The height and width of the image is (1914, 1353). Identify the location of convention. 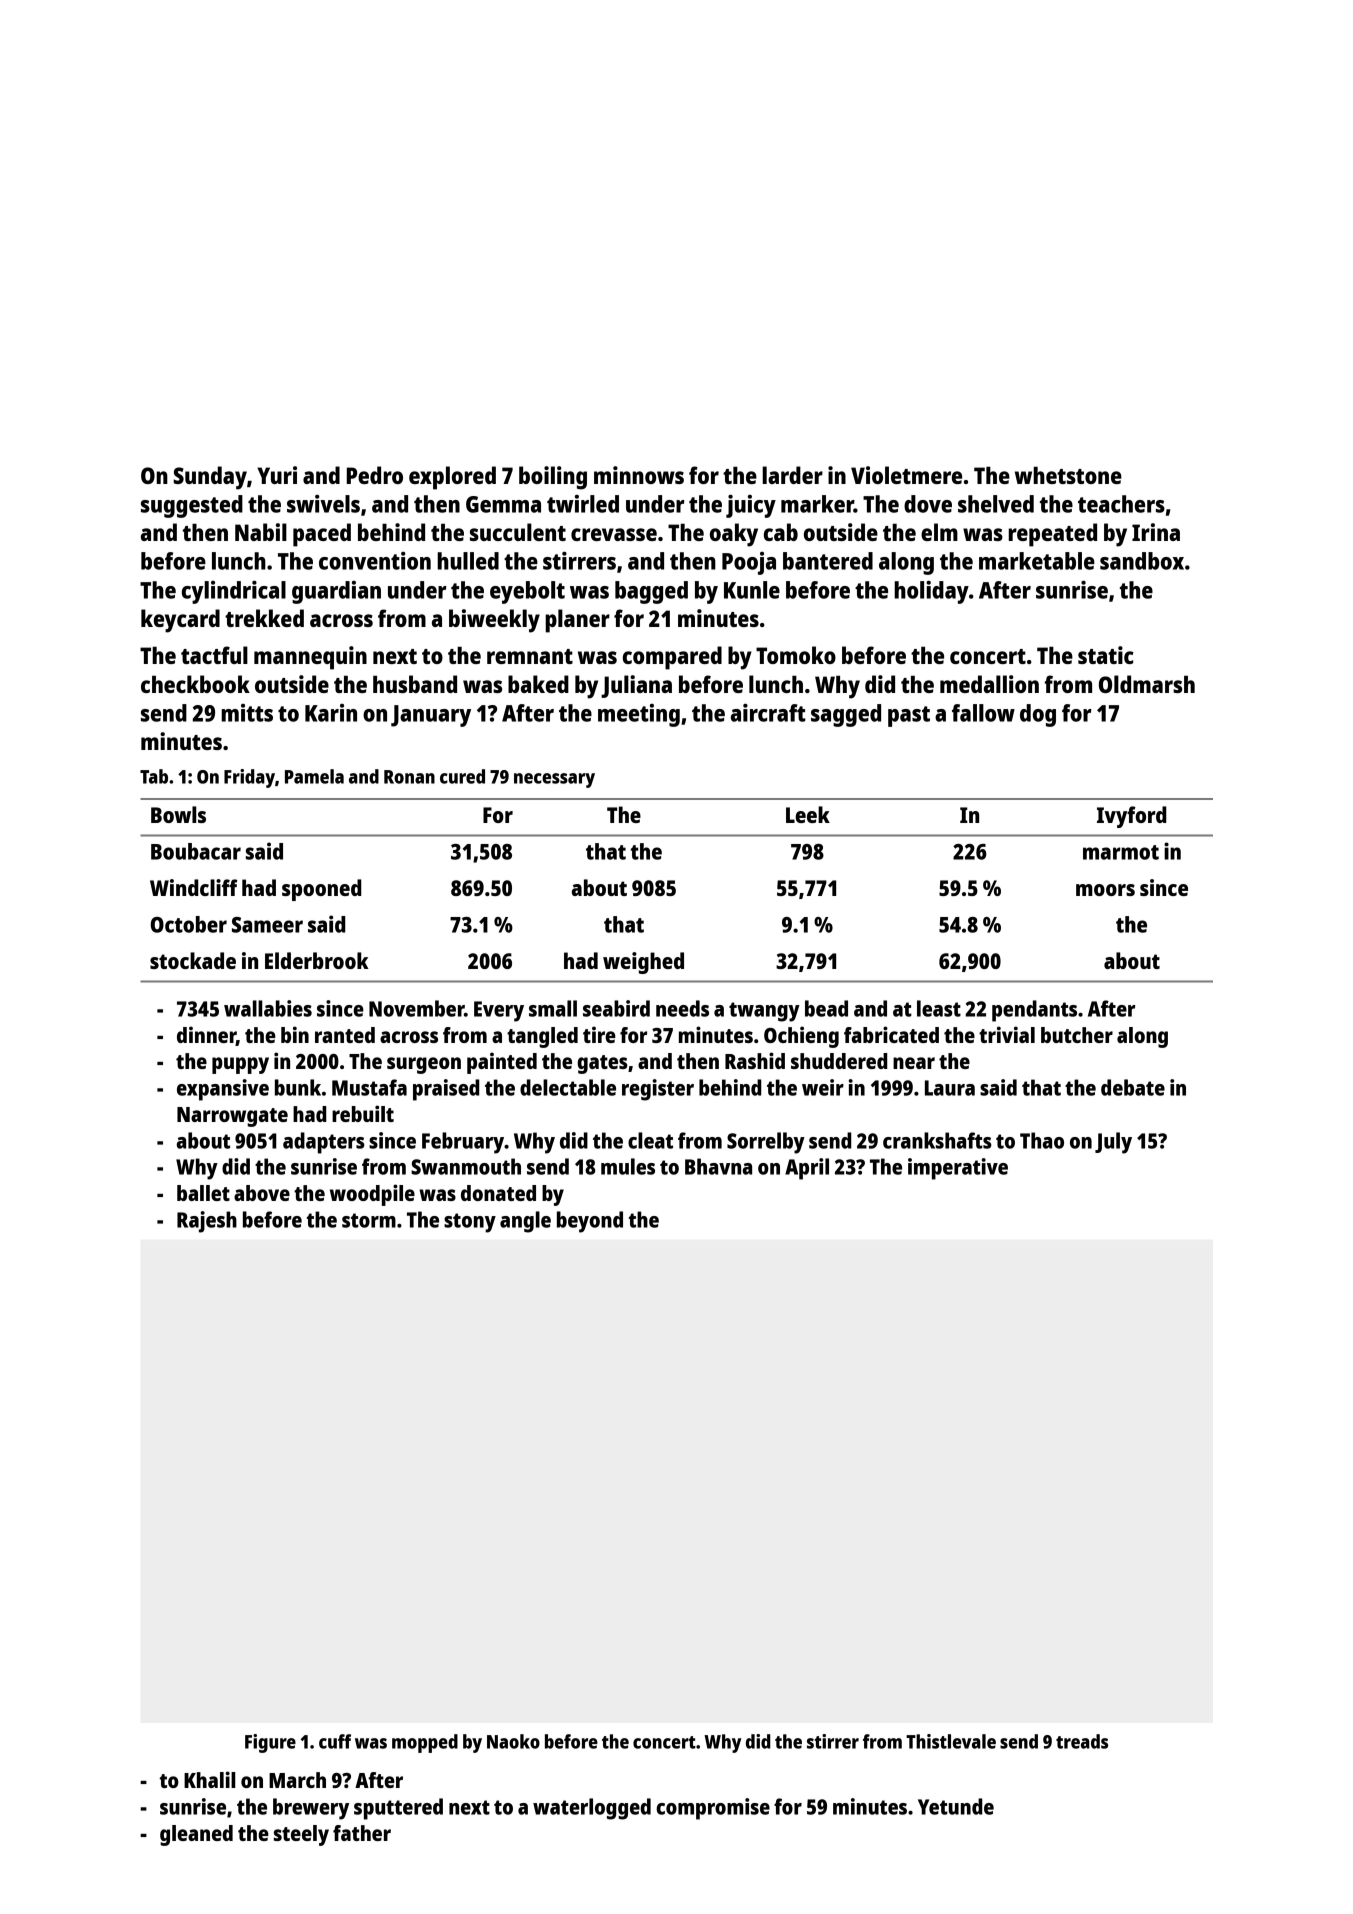
(375, 561).
